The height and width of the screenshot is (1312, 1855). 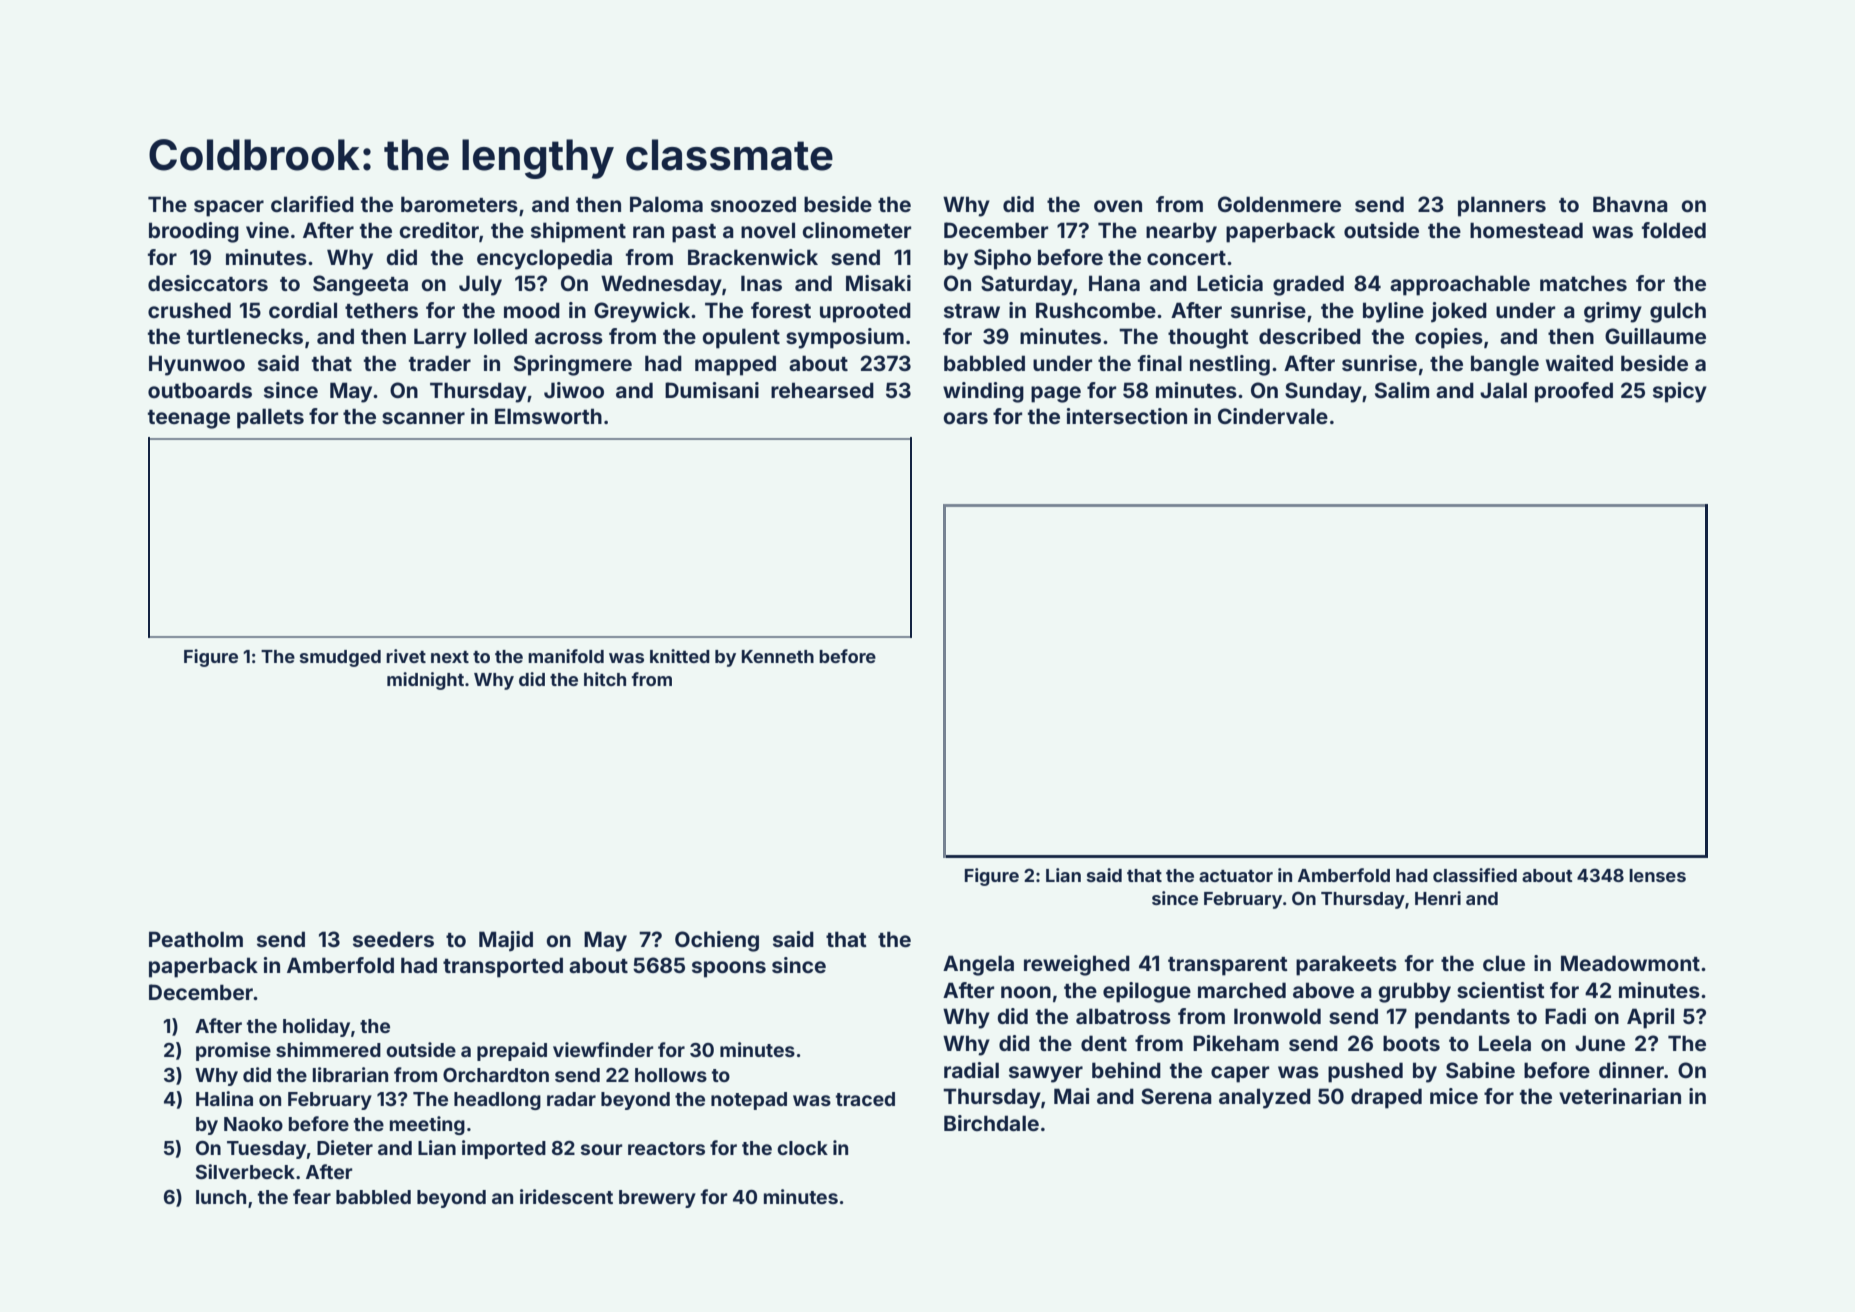 I want to click on classified, so click(x=1475, y=875).
